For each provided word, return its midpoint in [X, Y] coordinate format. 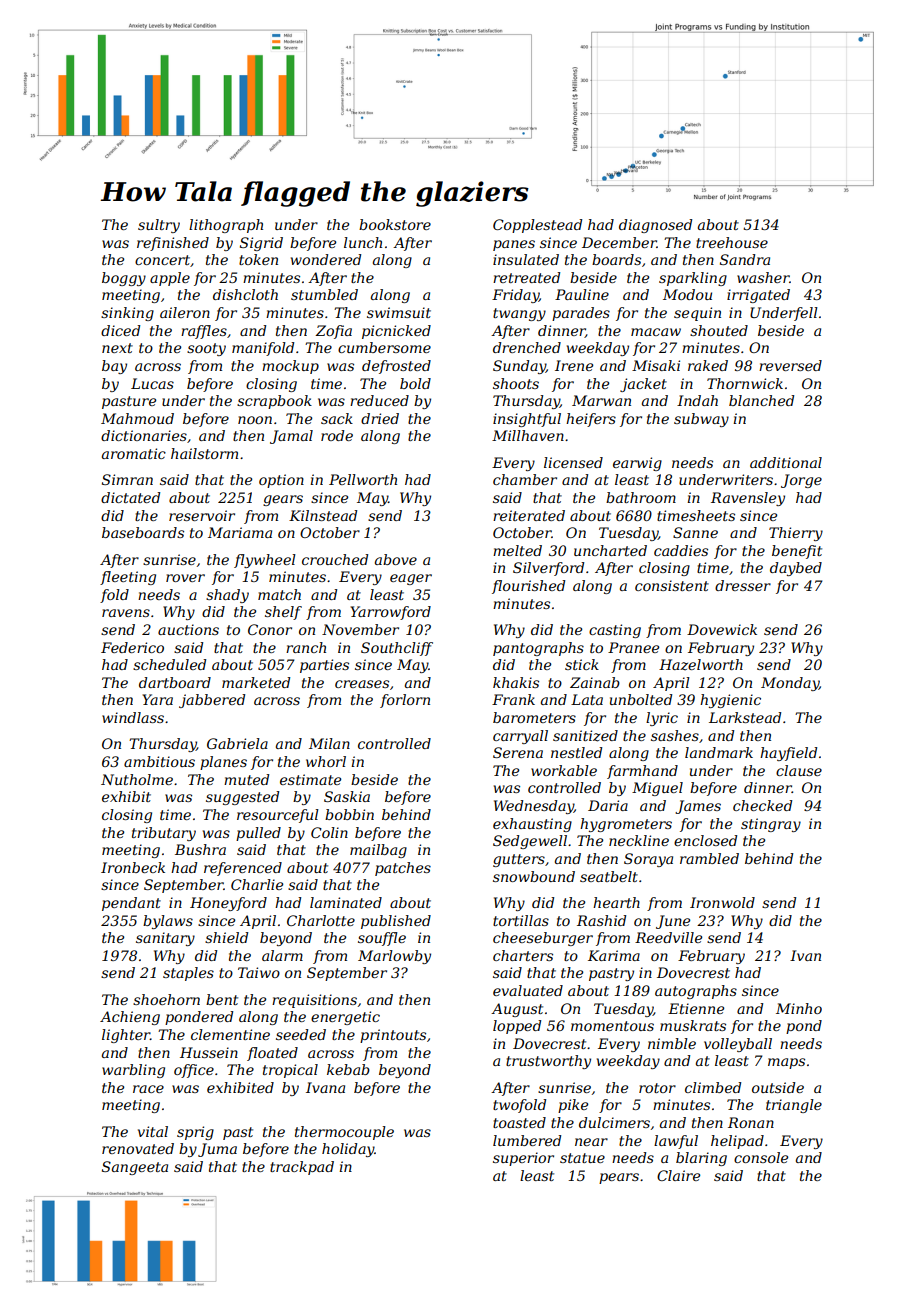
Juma [217, 1150]
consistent [672, 585]
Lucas [152, 383]
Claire [678, 1175]
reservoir [202, 515]
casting [615, 631]
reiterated [529, 515]
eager [411, 579]
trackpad [302, 1168]
